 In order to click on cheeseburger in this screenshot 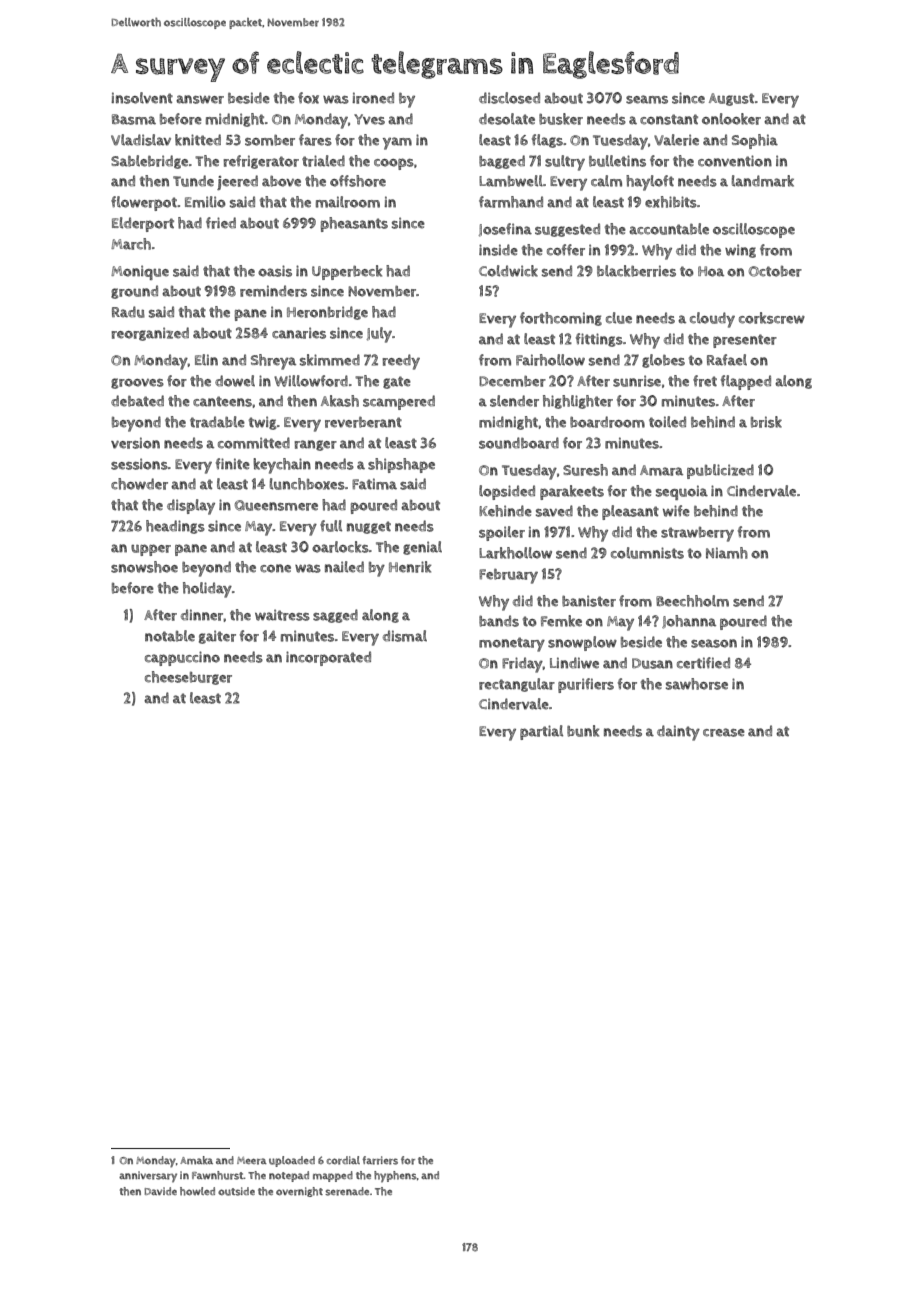, I will do `click(188, 678)`.
